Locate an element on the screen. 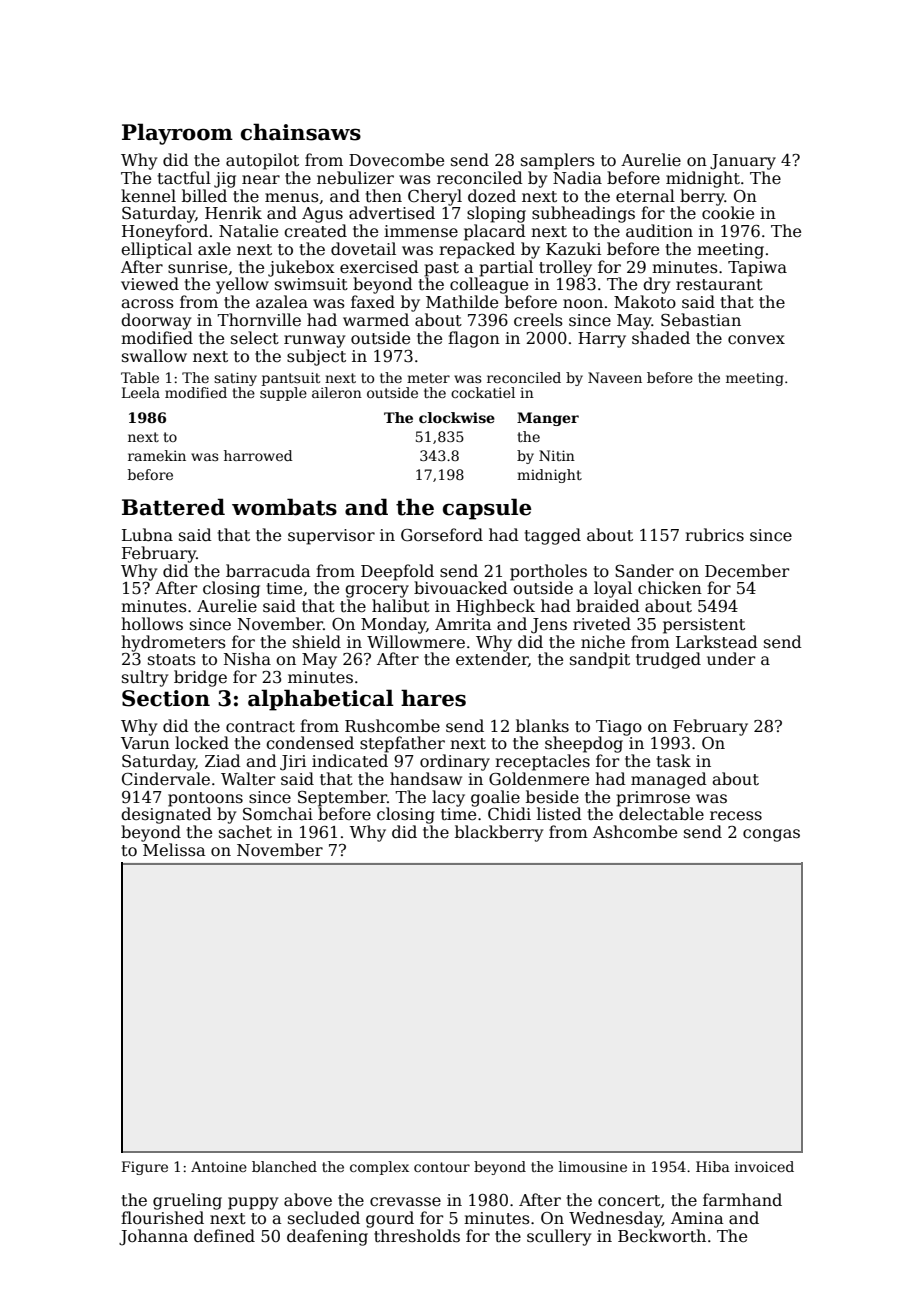 Image resolution: width=924 pixels, height=1308 pixels. lacy is located at coordinates (448, 798).
